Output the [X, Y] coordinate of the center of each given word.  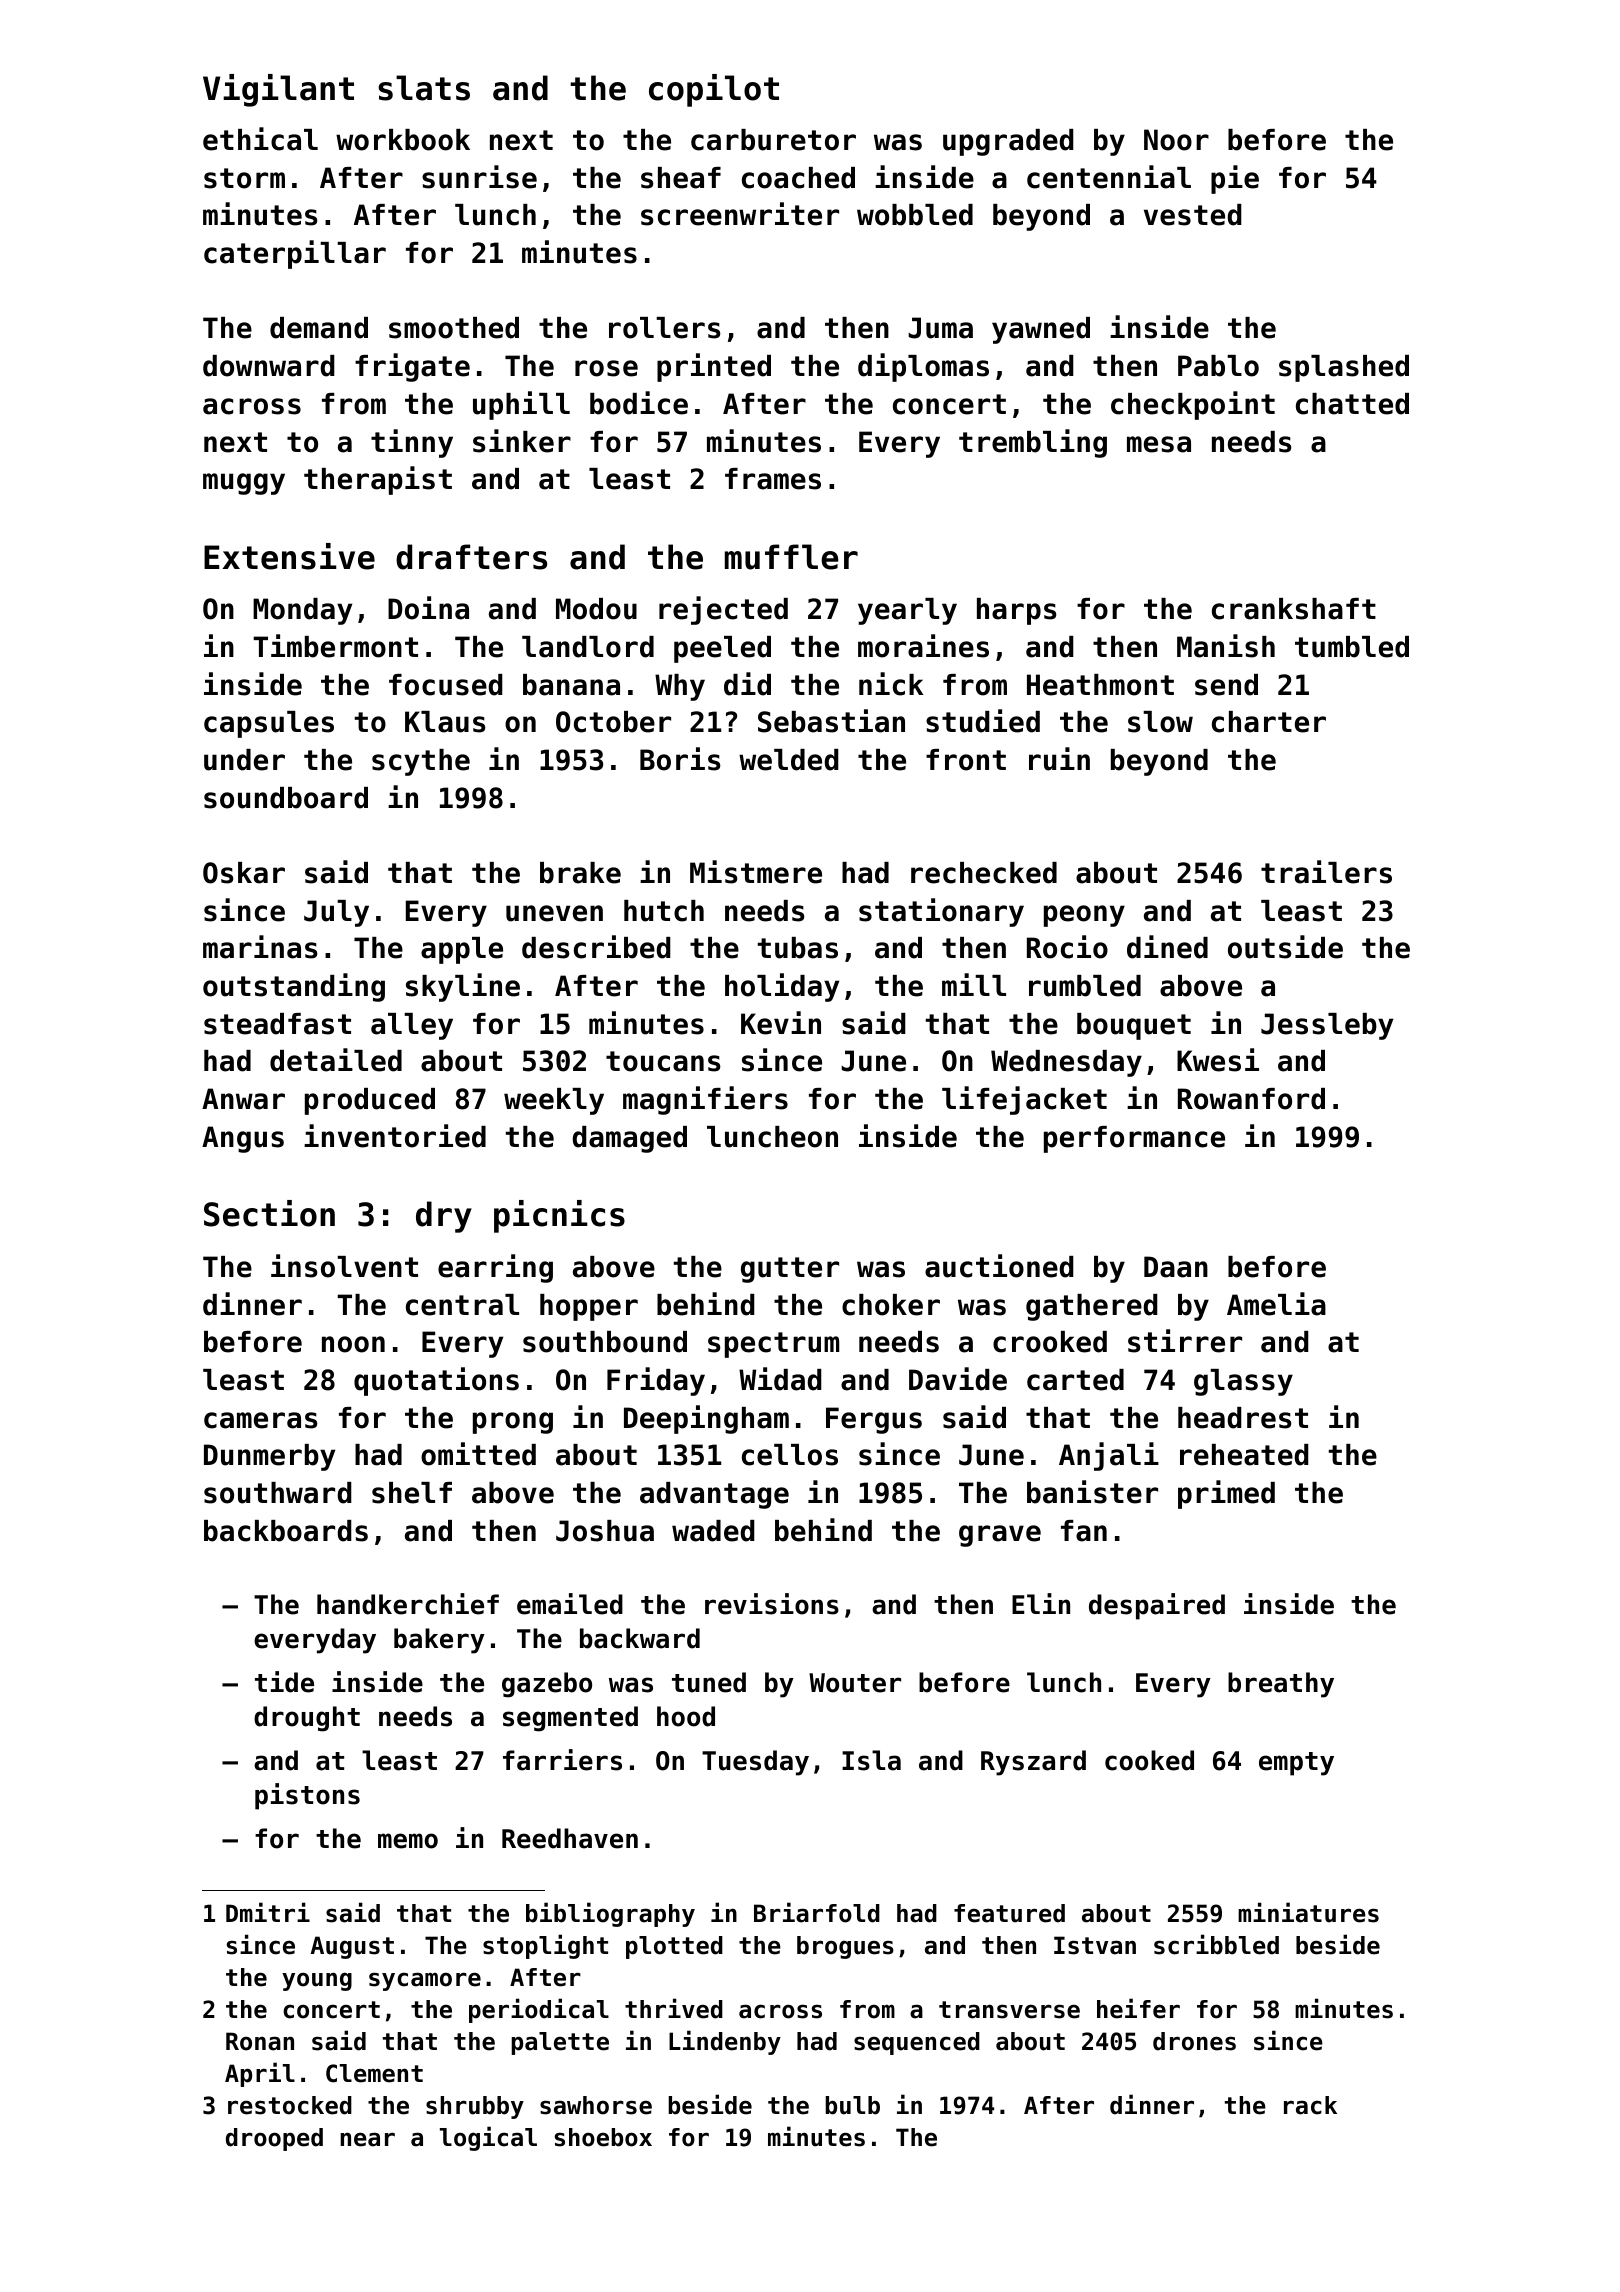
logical [488, 2138]
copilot [714, 90]
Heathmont [1100, 685]
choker [891, 1305]
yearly [907, 611]
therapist [378, 480]
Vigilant [278, 90]
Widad [780, 1379]
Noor [1176, 140]
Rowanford [1251, 1099]
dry [444, 1217]
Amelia [1276, 1304]
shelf [412, 1493]
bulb [852, 2105]
